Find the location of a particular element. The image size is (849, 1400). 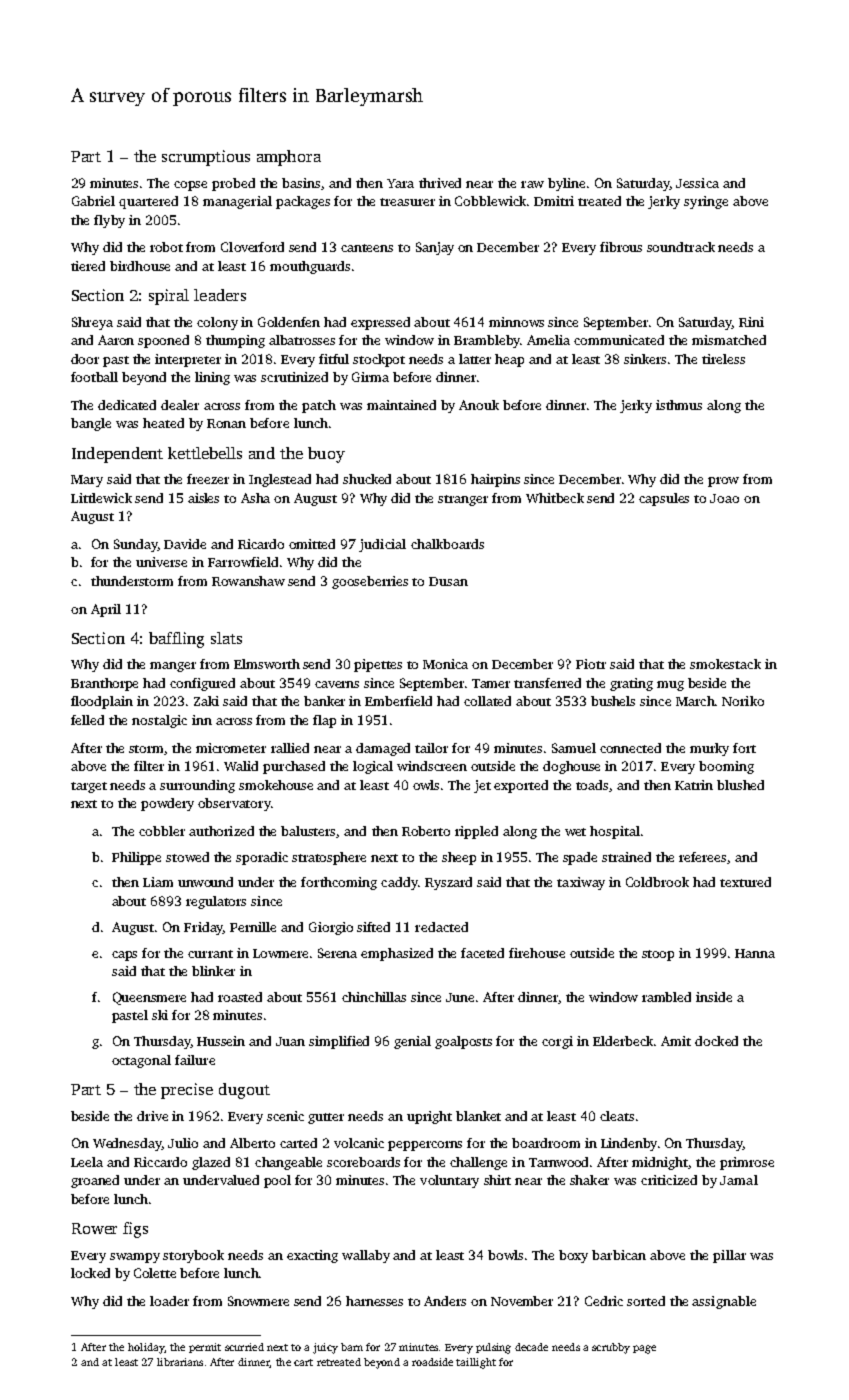

rippled is located at coordinates (476, 832).
